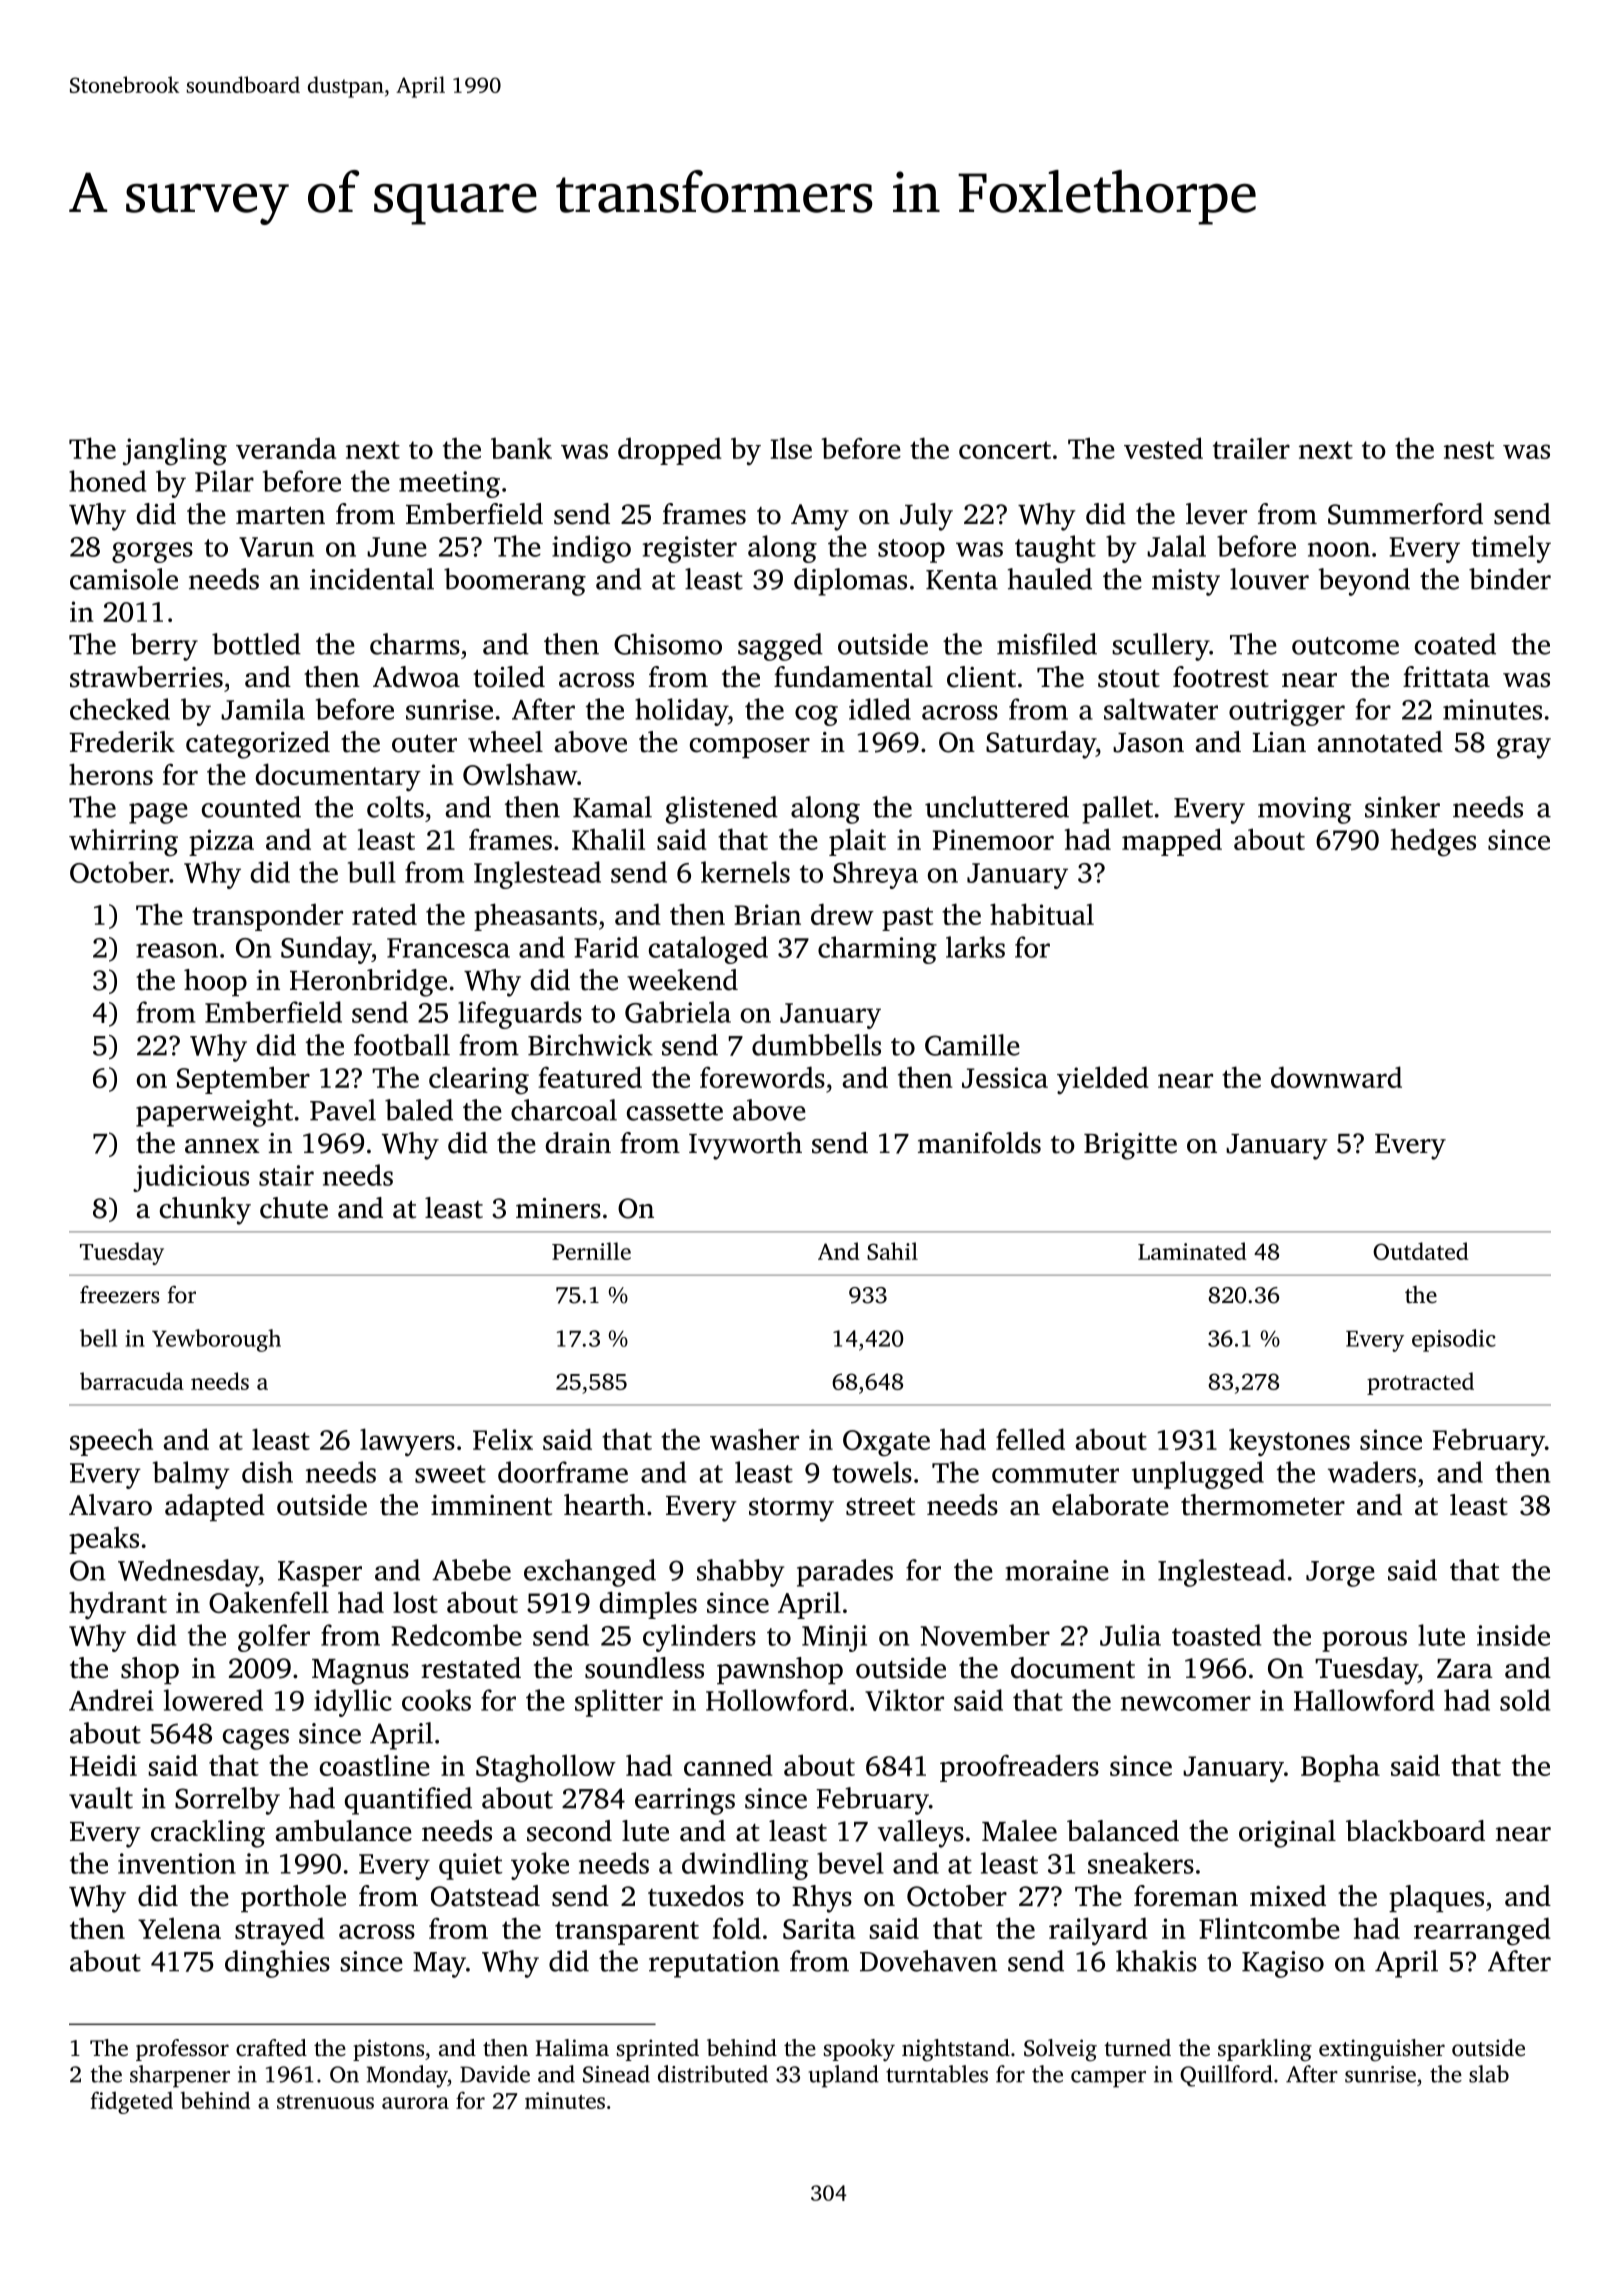 This screenshot has width=1620, height=2292. Describe the element at coordinates (415, 2103) in the screenshot. I see `aurora` at that location.
